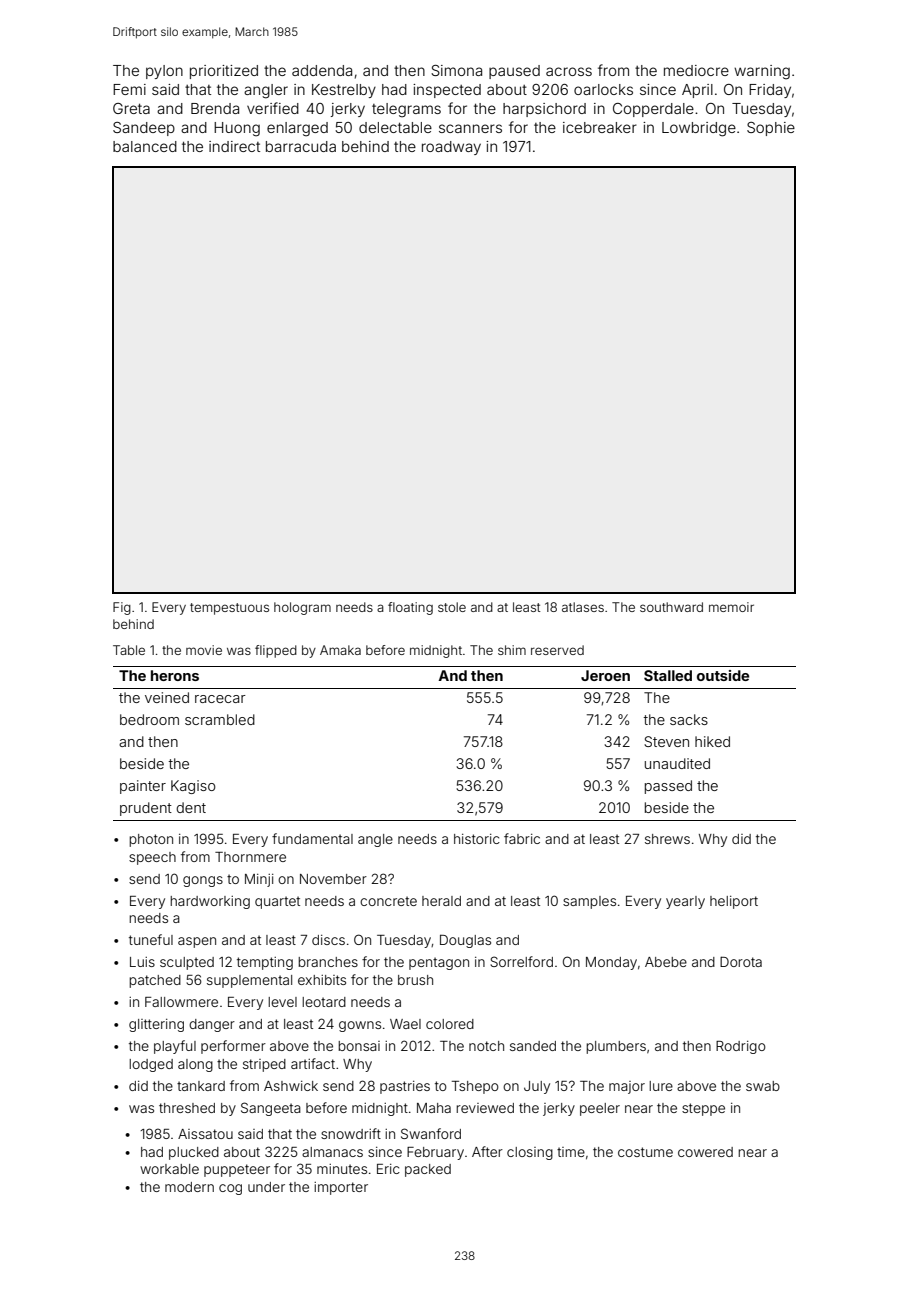 Image resolution: width=908 pixels, height=1316 pixels. Describe the element at coordinates (129, 89) in the screenshot. I see `Femi` at that location.
